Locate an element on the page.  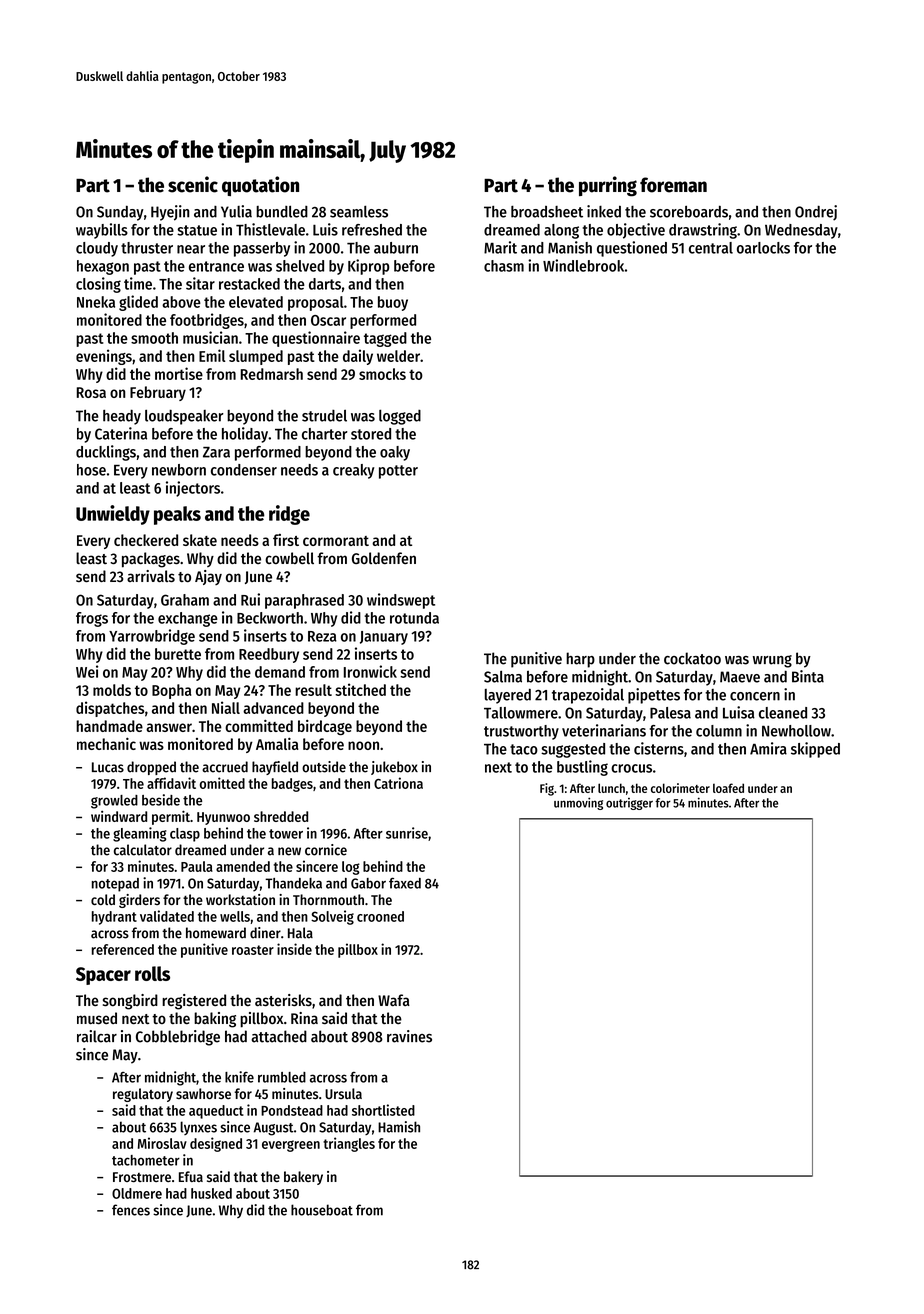
stored is located at coordinates (371, 434).
